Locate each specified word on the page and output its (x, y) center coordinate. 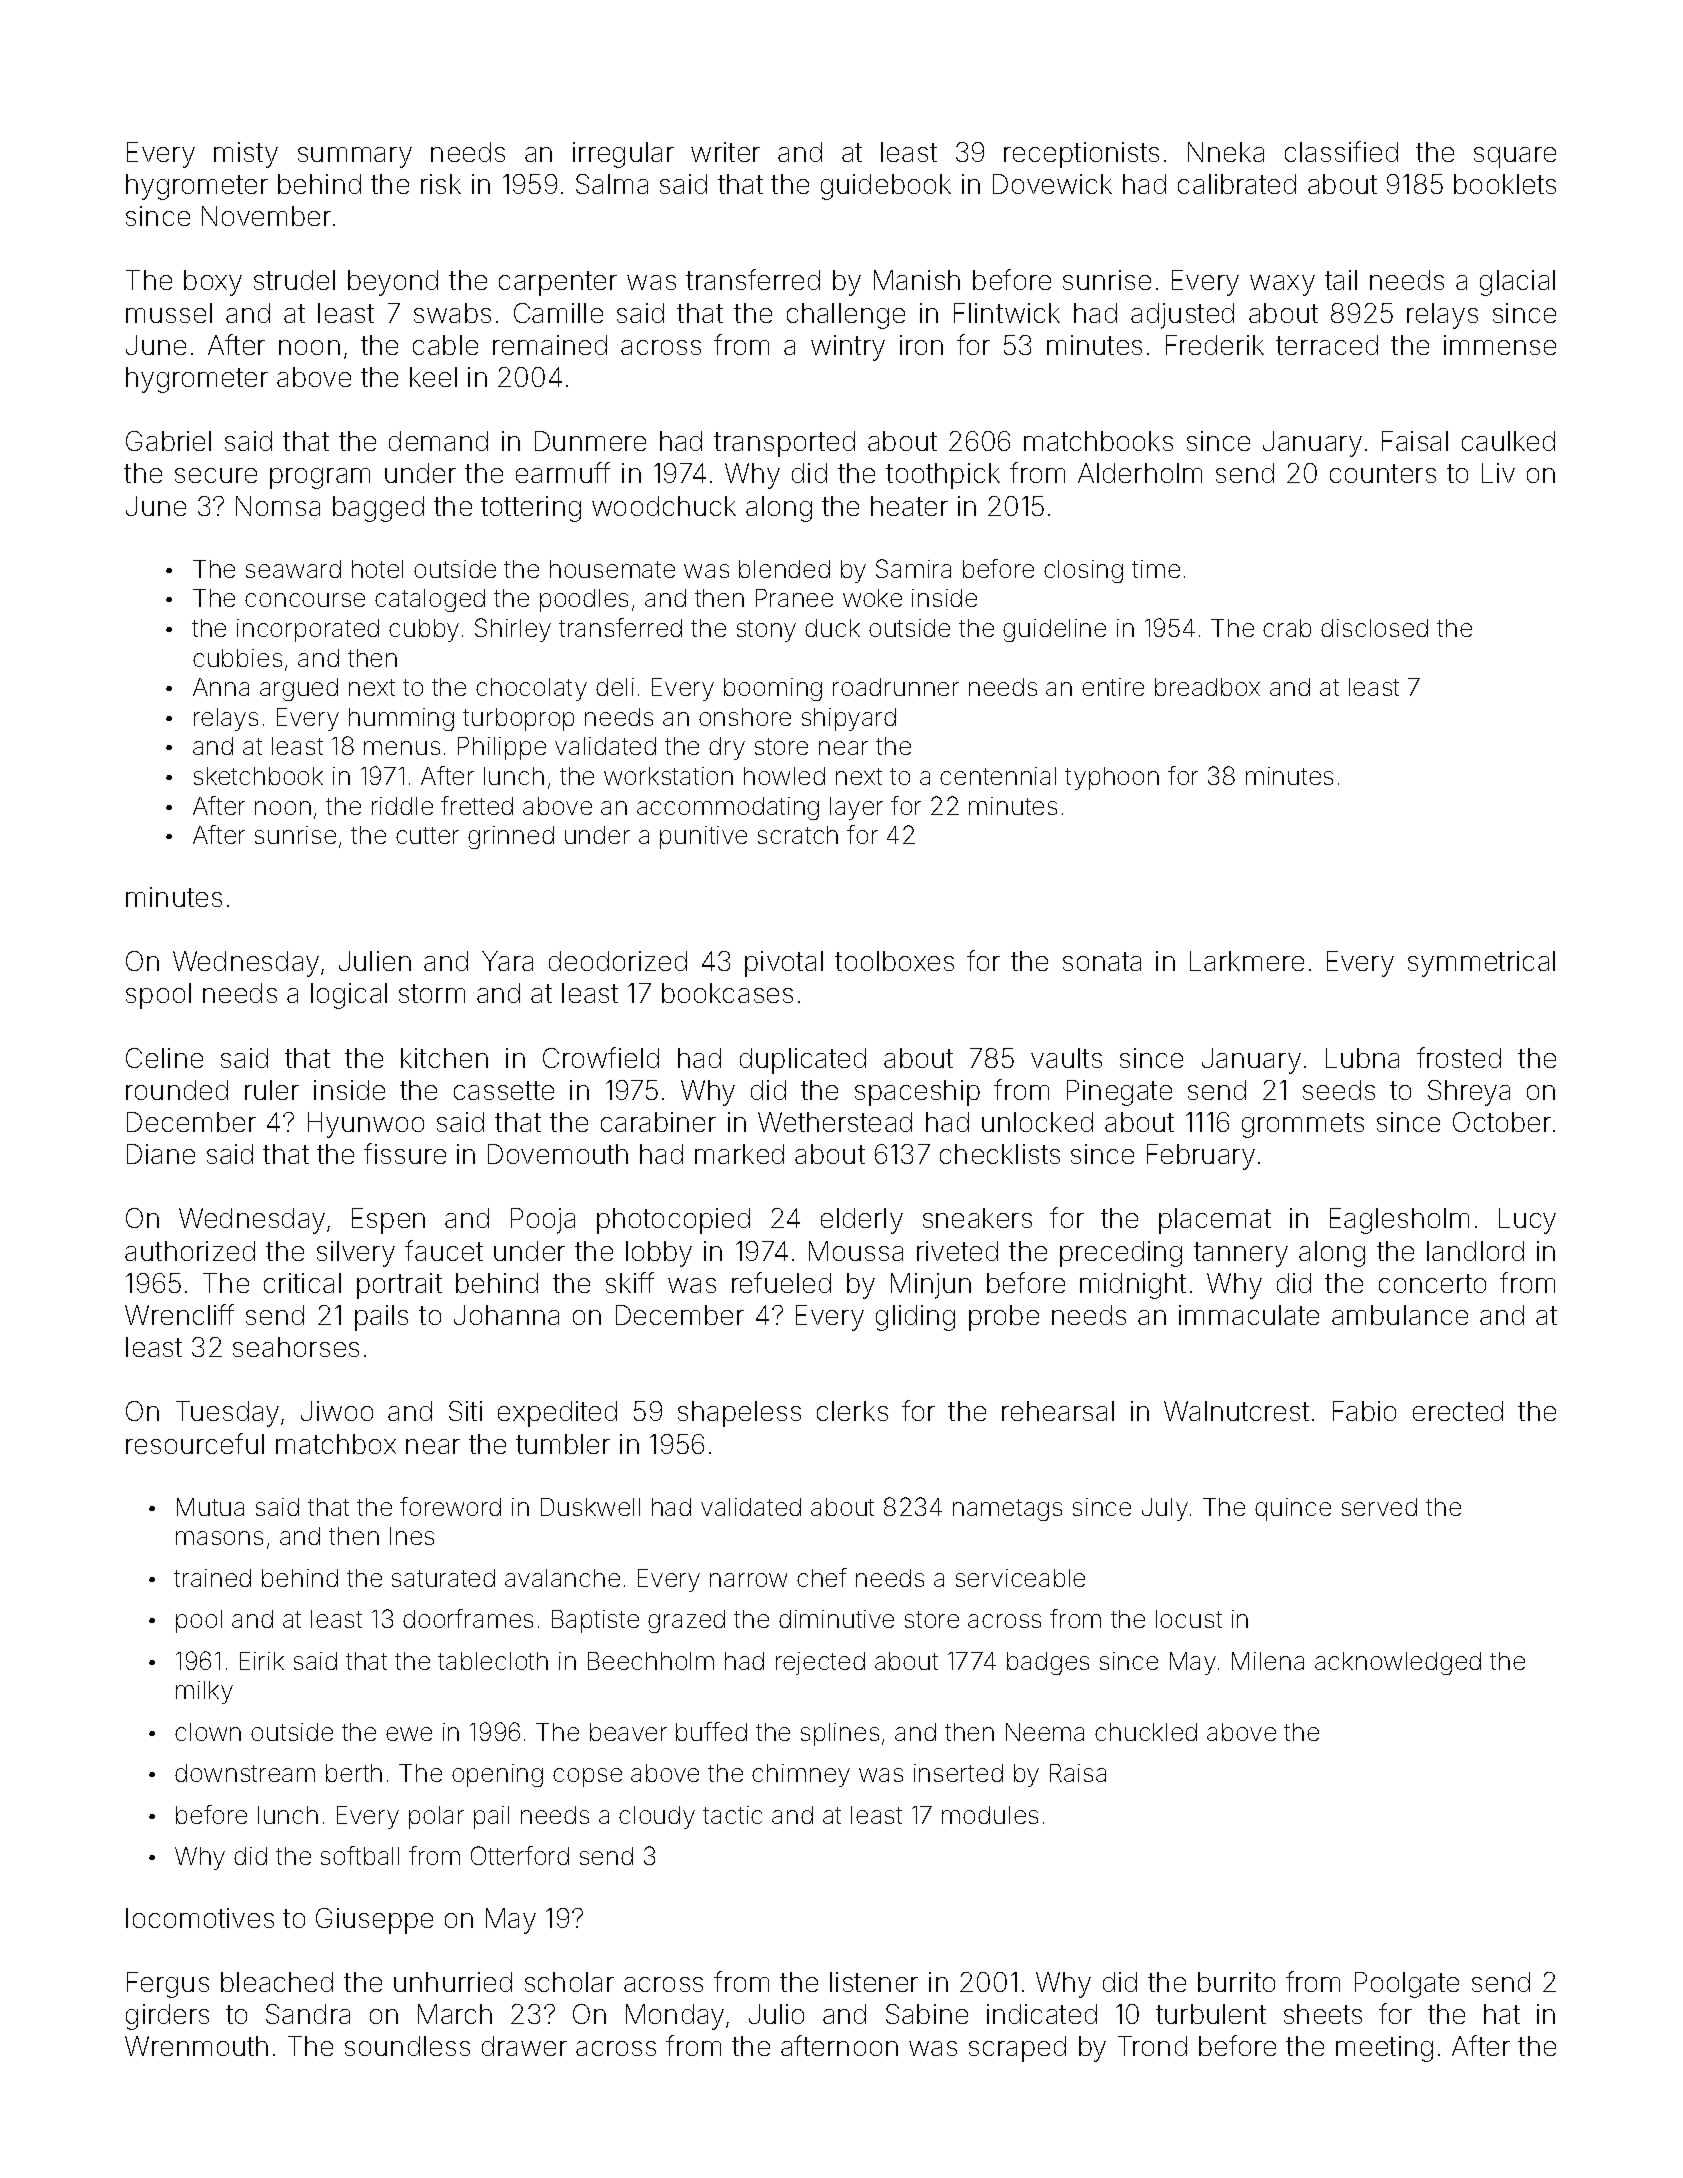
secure (216, 475)
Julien (375, 961)
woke (872, 598)
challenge (846, 316)
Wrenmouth (196, 2046)
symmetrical (1481, 964)
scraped (1017, 2049)
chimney (801, 1775)
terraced (1327, 345)
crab (1287, 628)
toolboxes (894, 961)
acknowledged (1398, 1663)
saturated (443, 1578)
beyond (393, 283)
